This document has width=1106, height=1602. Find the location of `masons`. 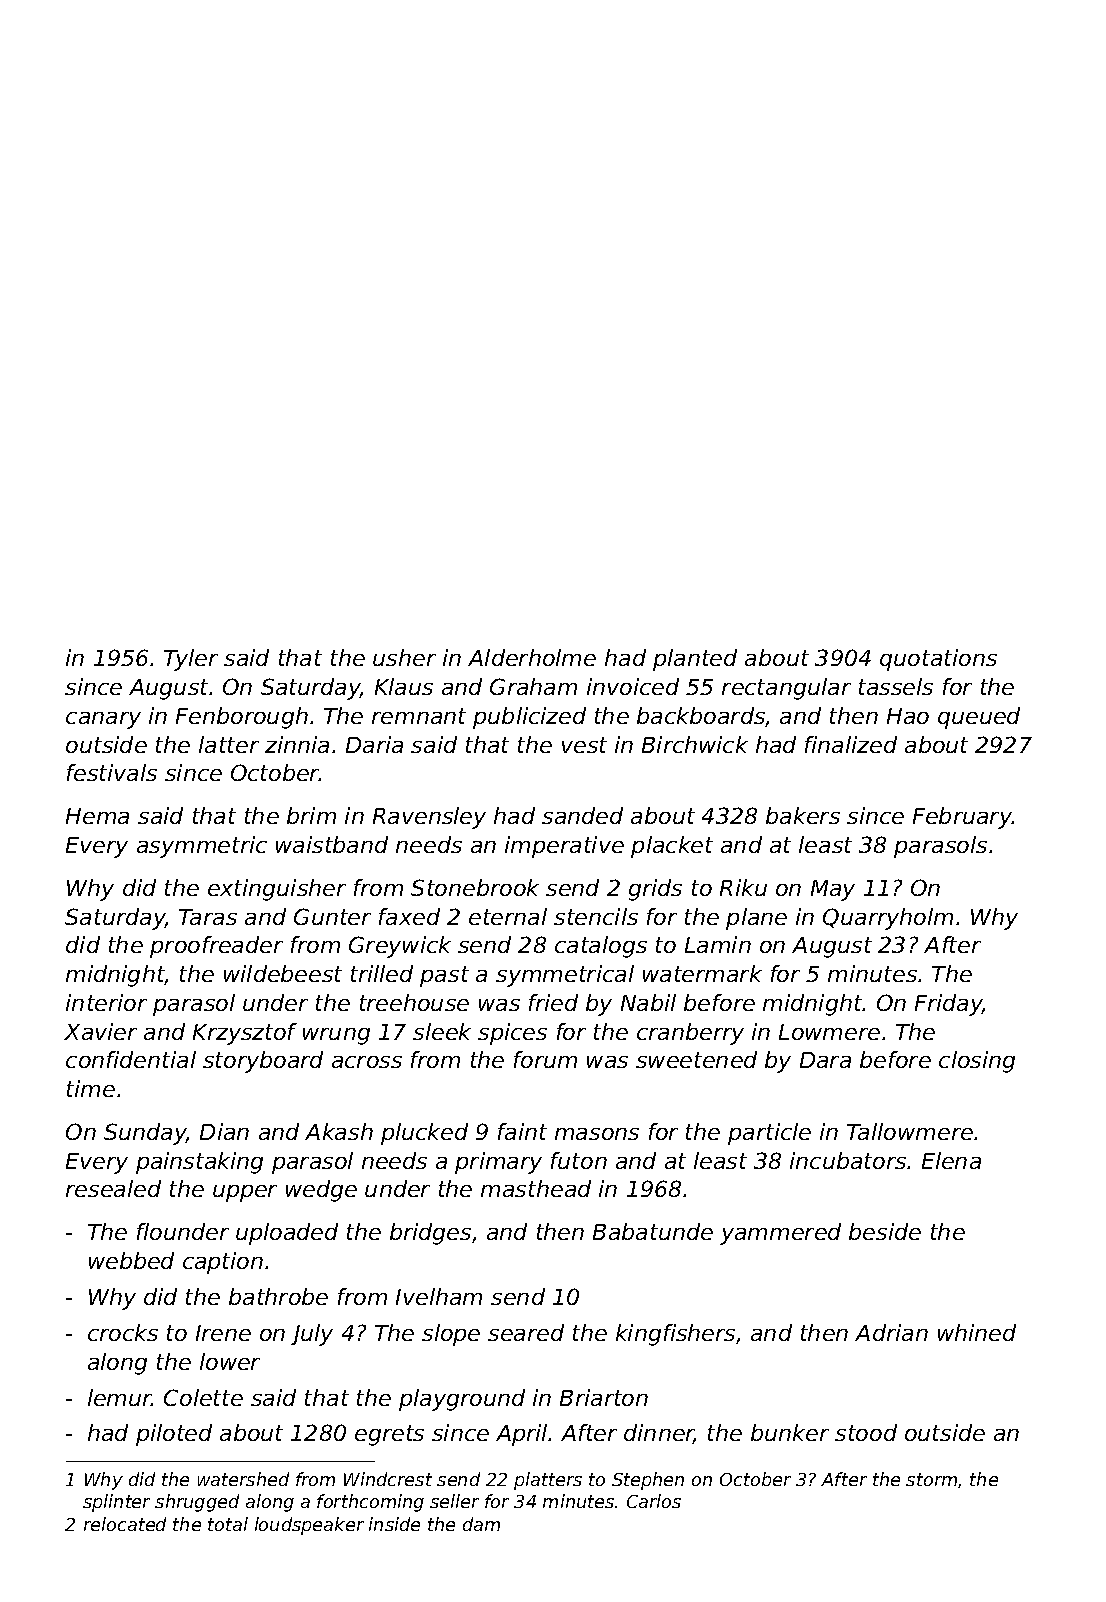

masons is located at coordinates (597, 1134).
